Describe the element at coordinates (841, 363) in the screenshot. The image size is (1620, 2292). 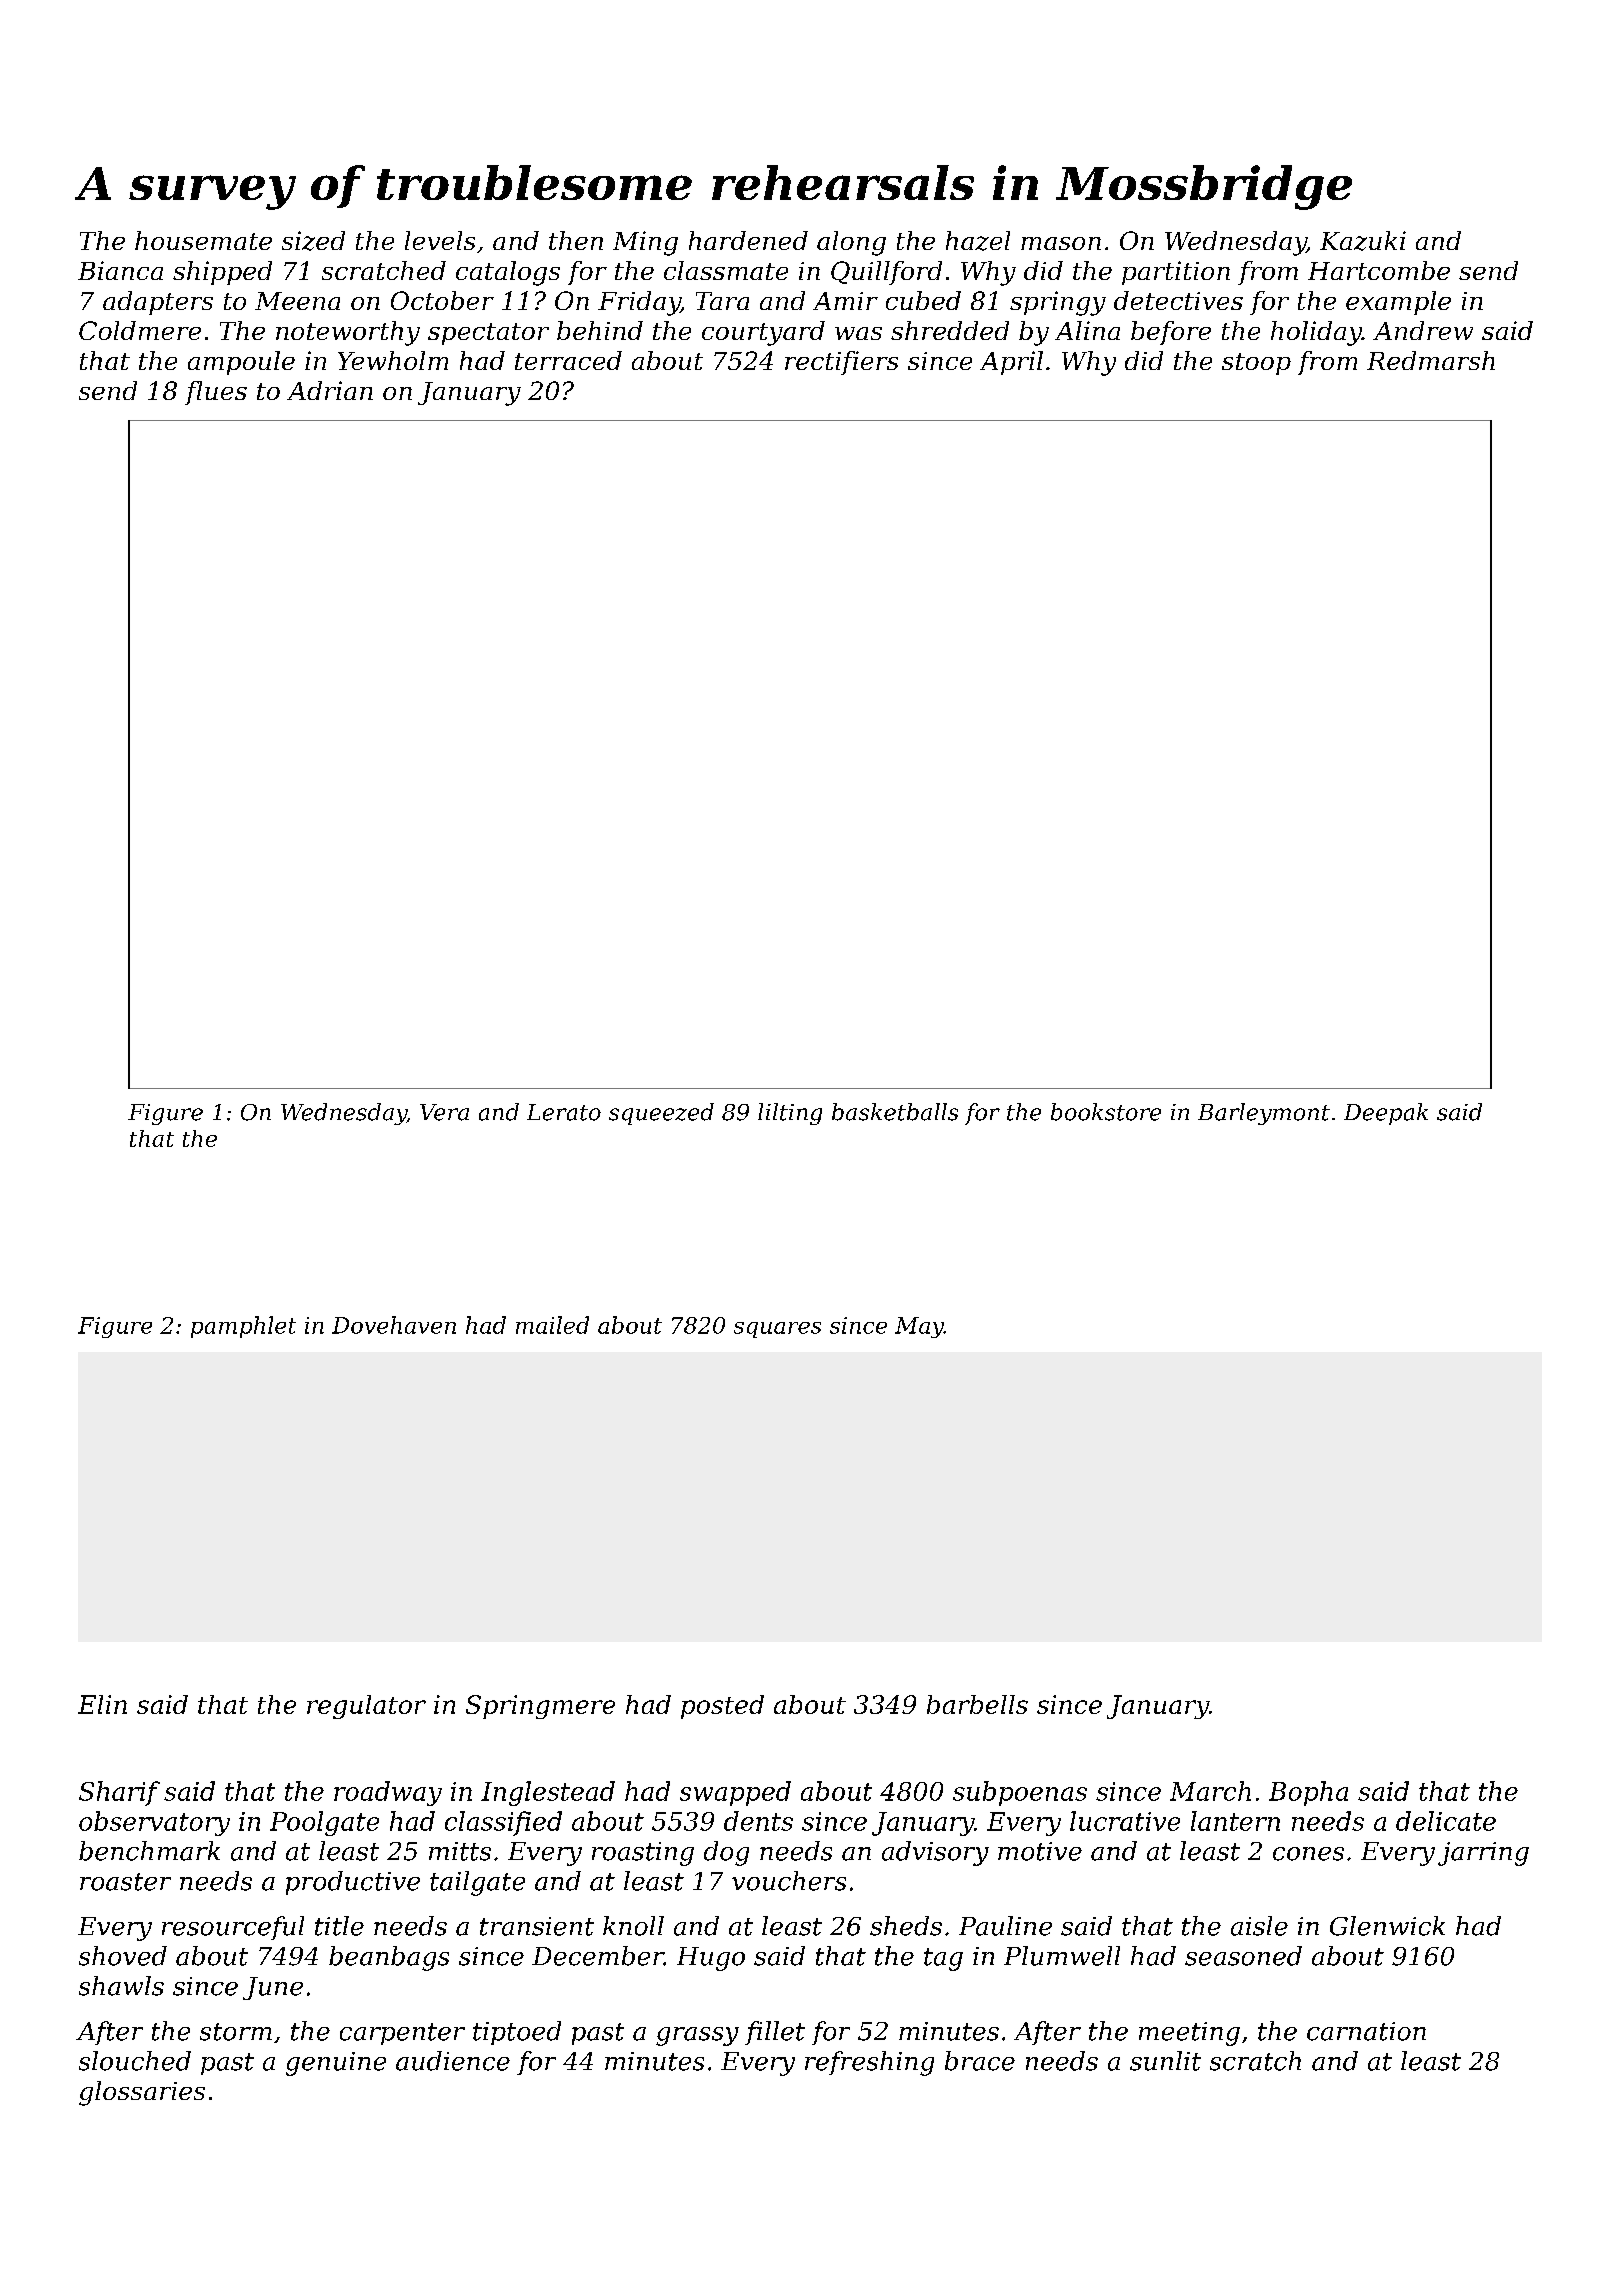
I see `rectifiers` at that location.
